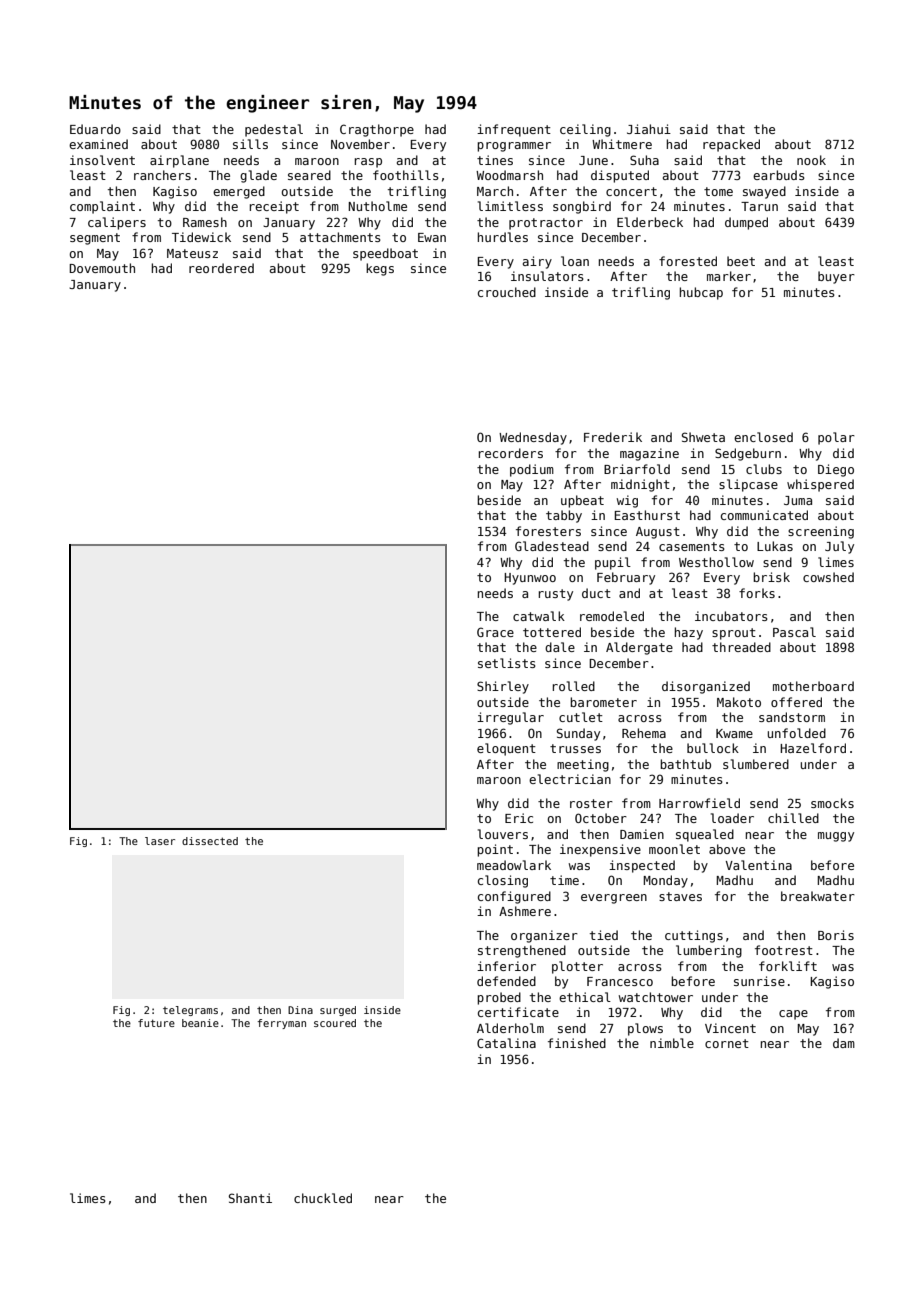  What do you see at coordinates (647, 515) in the page?
I see `Easthurst` at bounding box center [647, 515].
